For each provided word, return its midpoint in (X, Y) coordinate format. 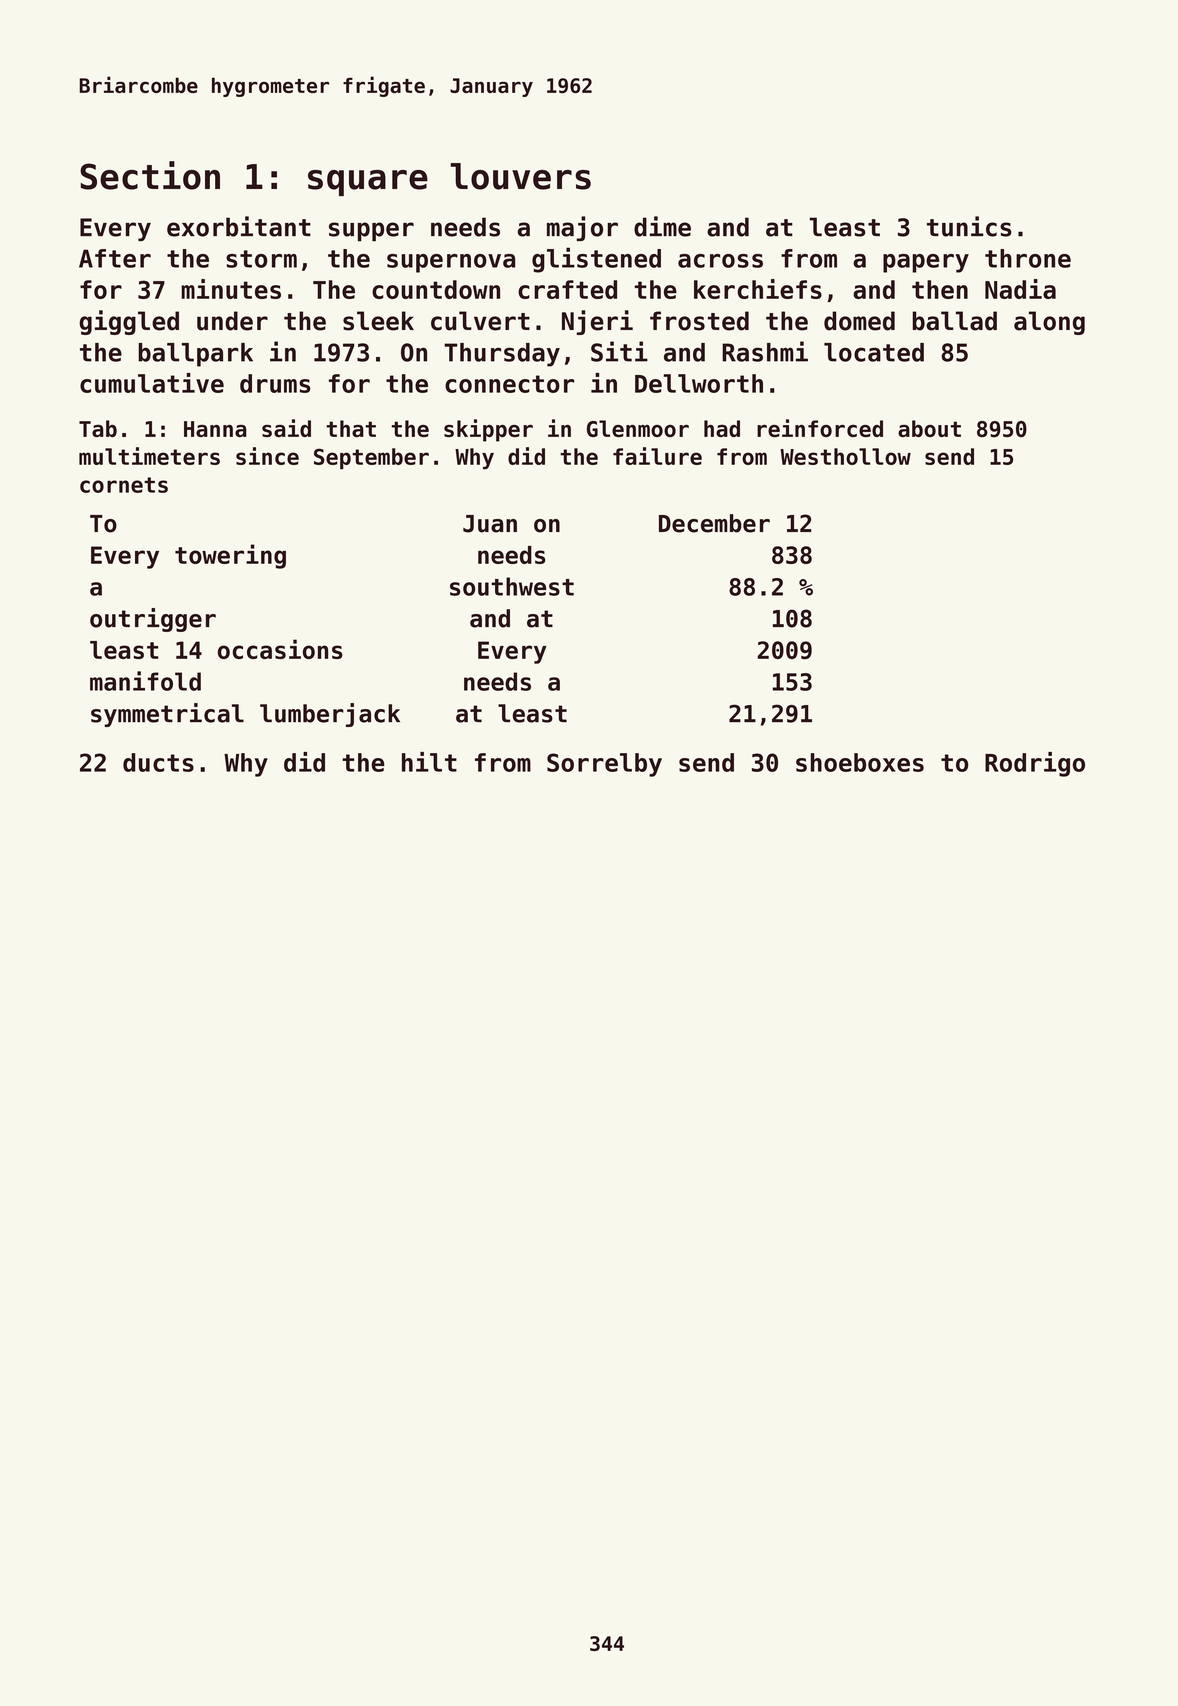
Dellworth (699, 383)
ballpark (195, 355)
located (874, 352)
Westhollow (845, 456)
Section (150, 175)
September (371, 459)
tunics (969, 226)
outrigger (153, 620)
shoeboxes (860, 762)
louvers (521, 176)
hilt (429, 762)
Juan (490, 524)
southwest (512, 586)
